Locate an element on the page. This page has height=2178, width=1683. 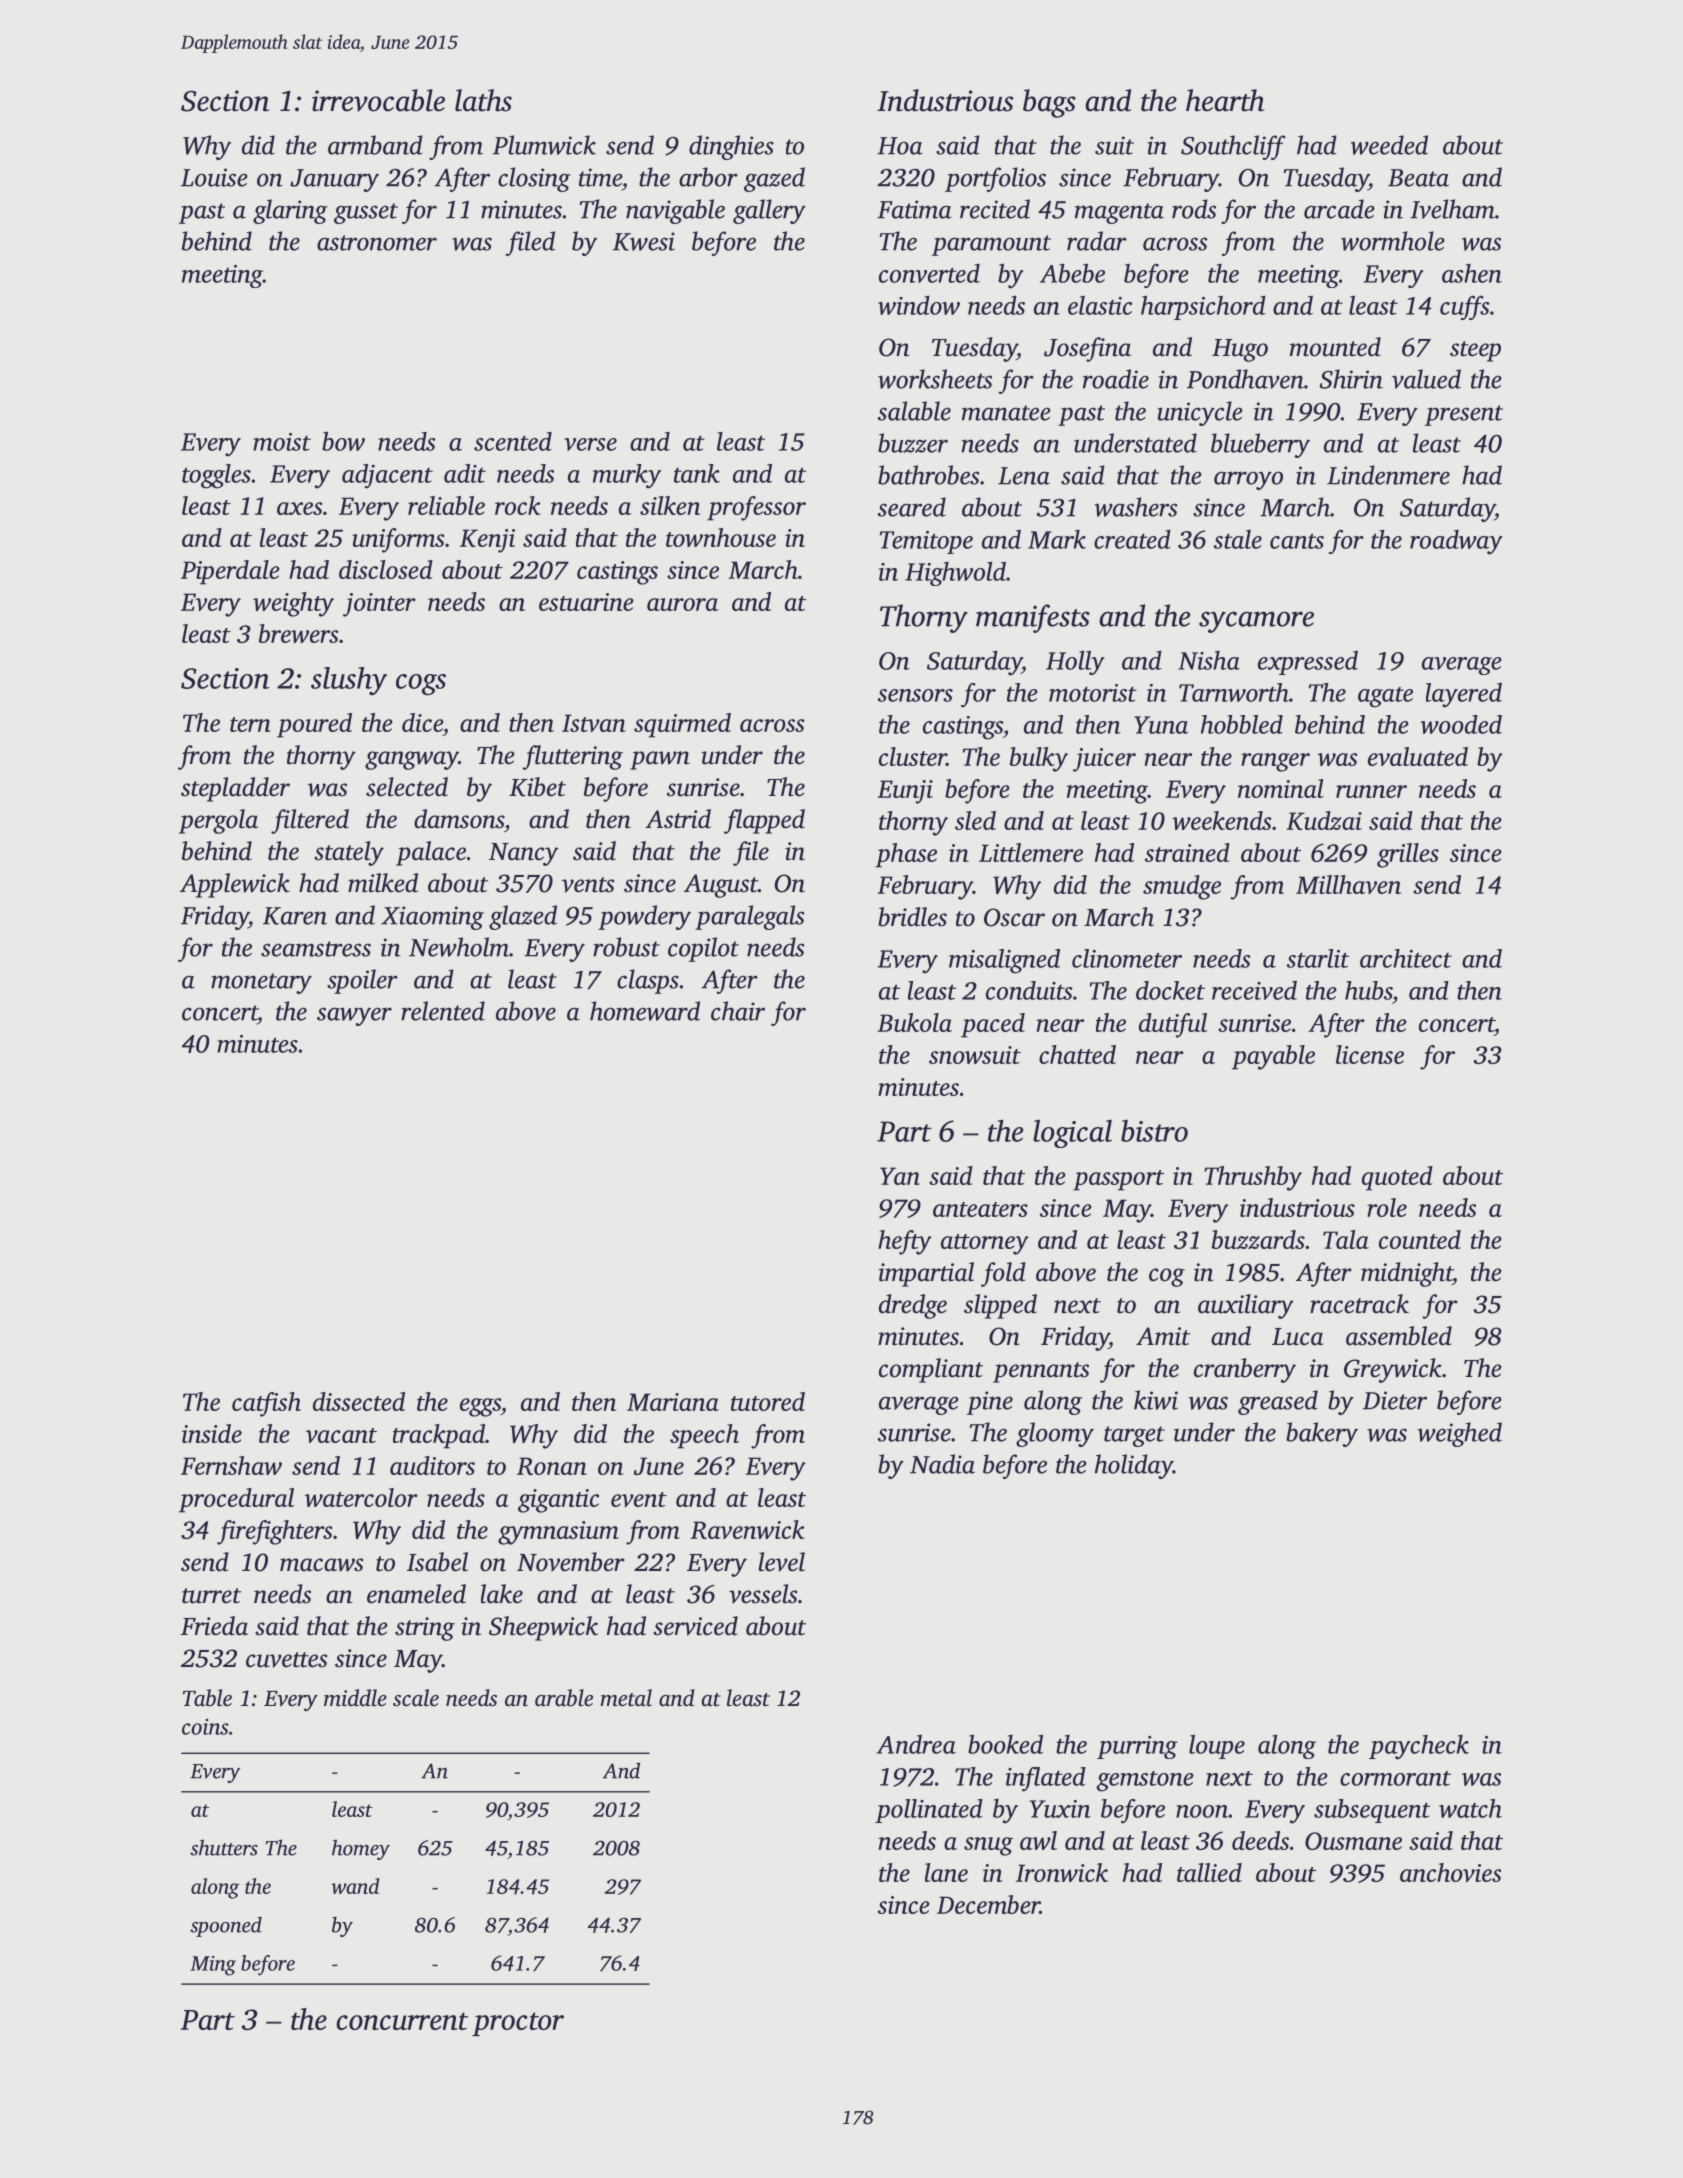
coins is located at coordinates (205, 1727).
